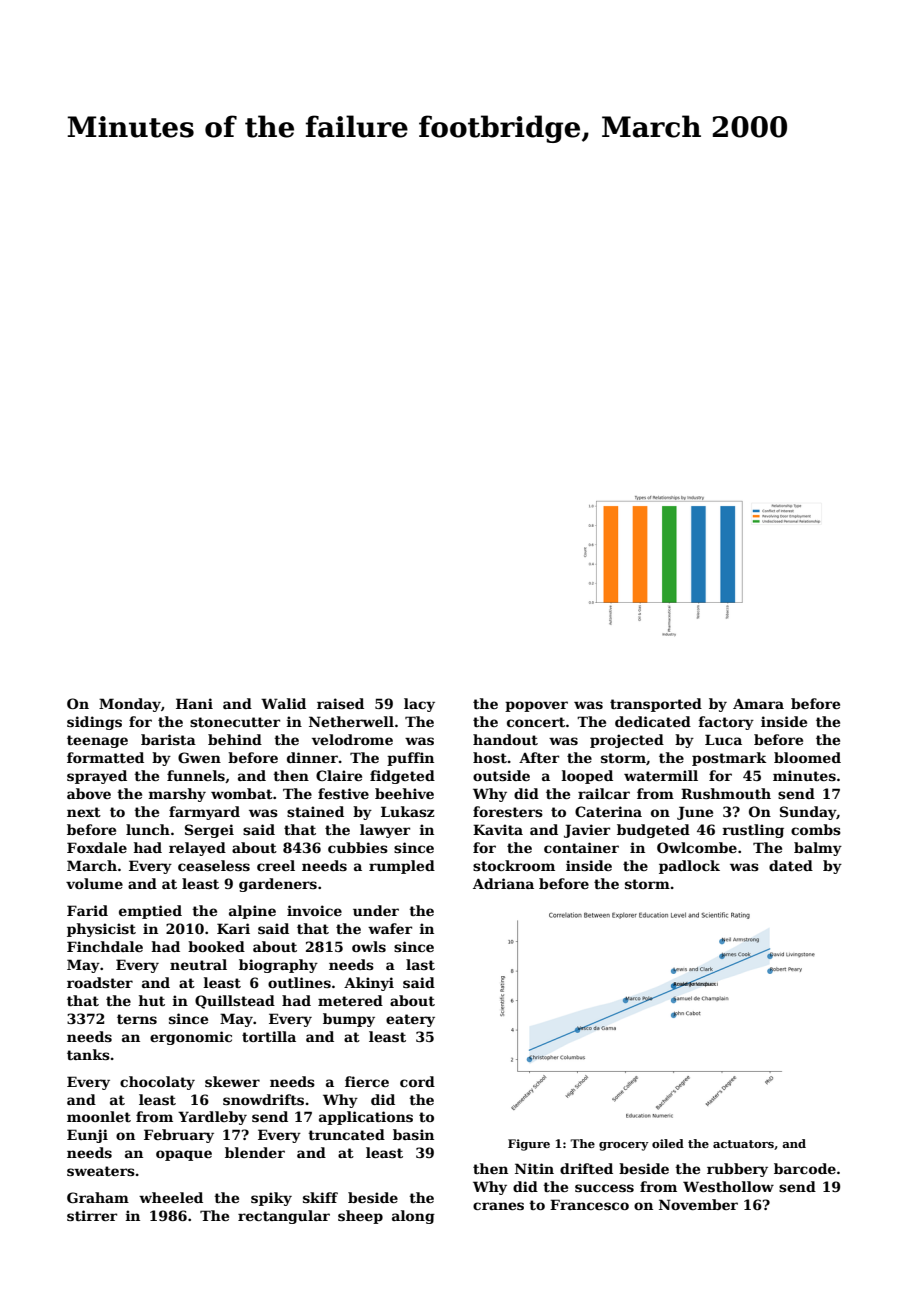 This screenshot has width=908, height=1316. What do you see at coordinates (197, 849) in the screenshot?
I see `relayed` at bounding box center [197, 849].
